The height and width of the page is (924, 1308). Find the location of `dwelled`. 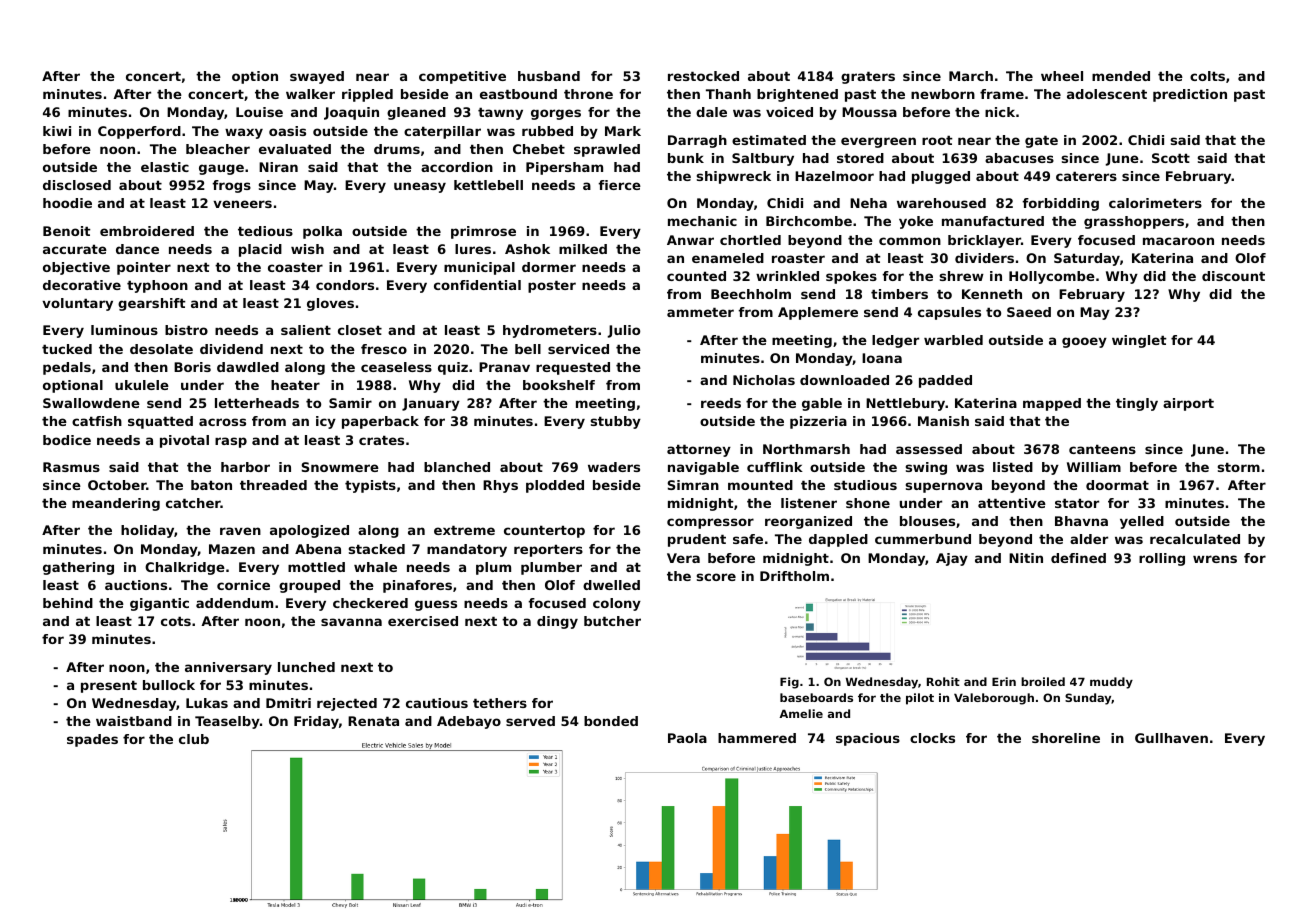

dwelled is located at coordinates (611, 585).
